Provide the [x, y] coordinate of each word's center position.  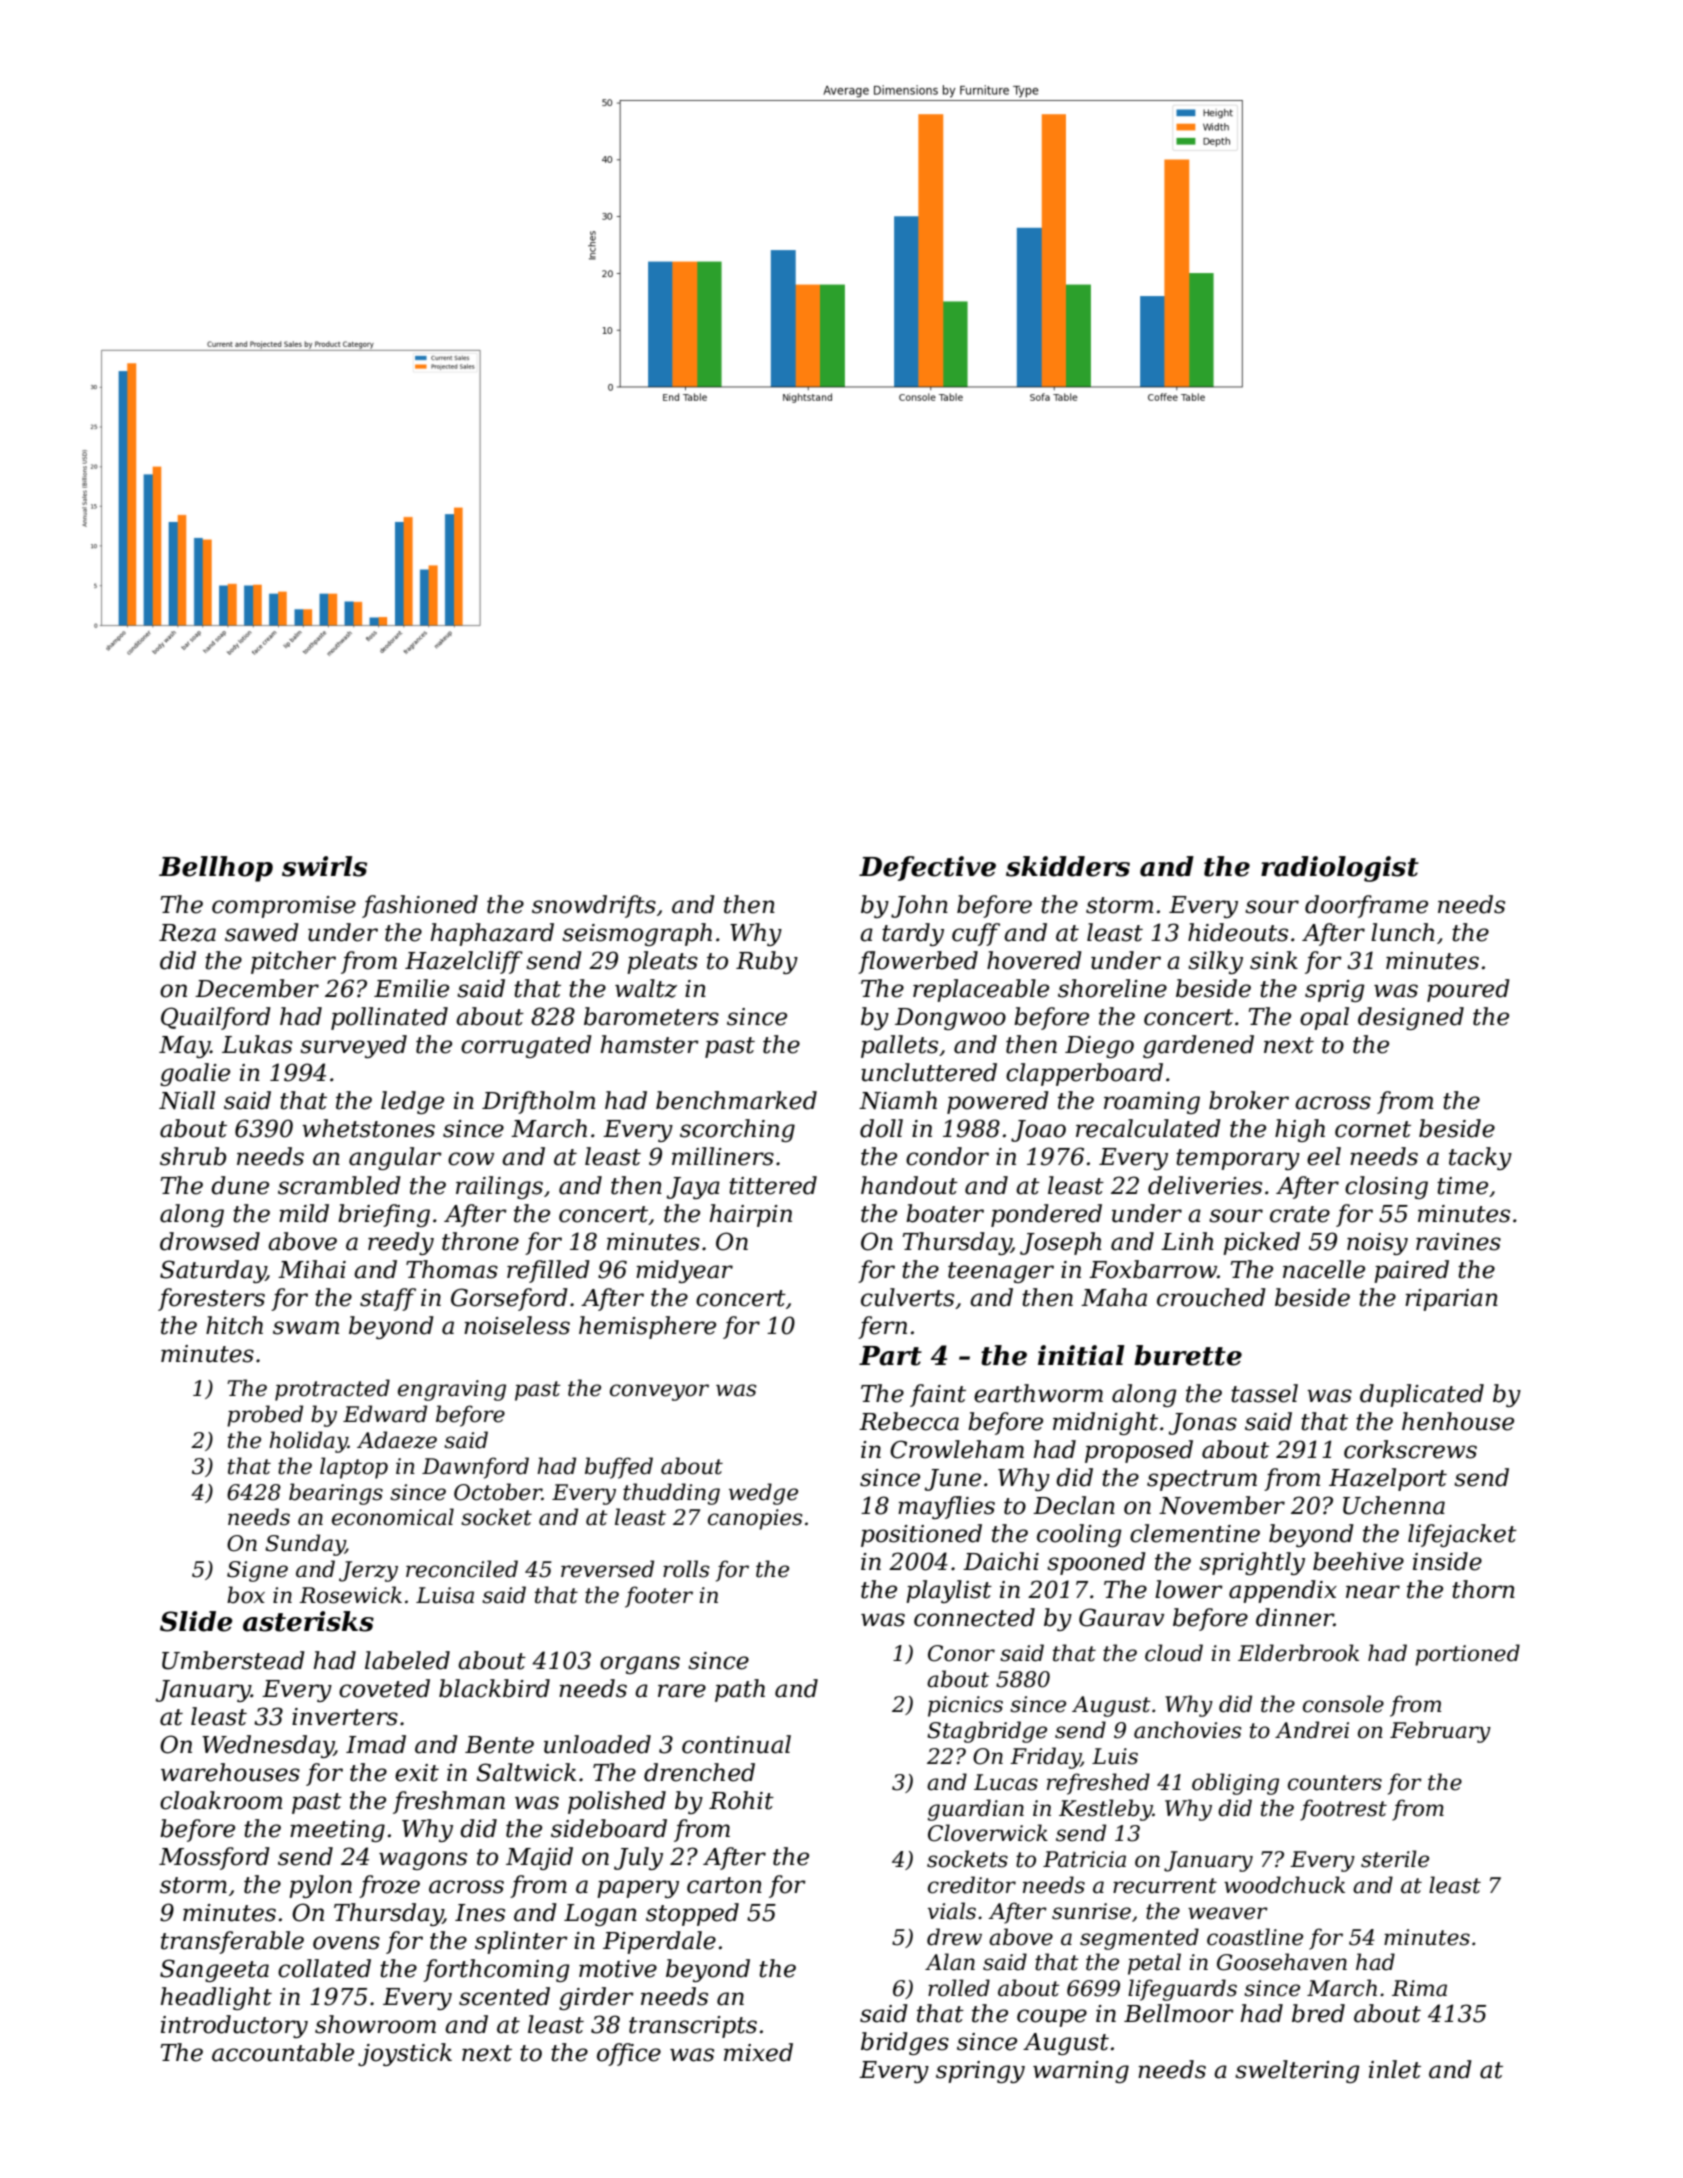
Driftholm [538, 1102]
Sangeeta [214, 1970]
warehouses [230, 1772]
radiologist [1340, 869]
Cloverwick [988, 1833]
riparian [1451, 1300]
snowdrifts [594, 906]
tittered [773, 1185]
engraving [452, 1390]
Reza [187, 933]
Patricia [1084, 1859]
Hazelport [1388, 1479]
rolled [959, 1988]
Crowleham [957, 1449]
